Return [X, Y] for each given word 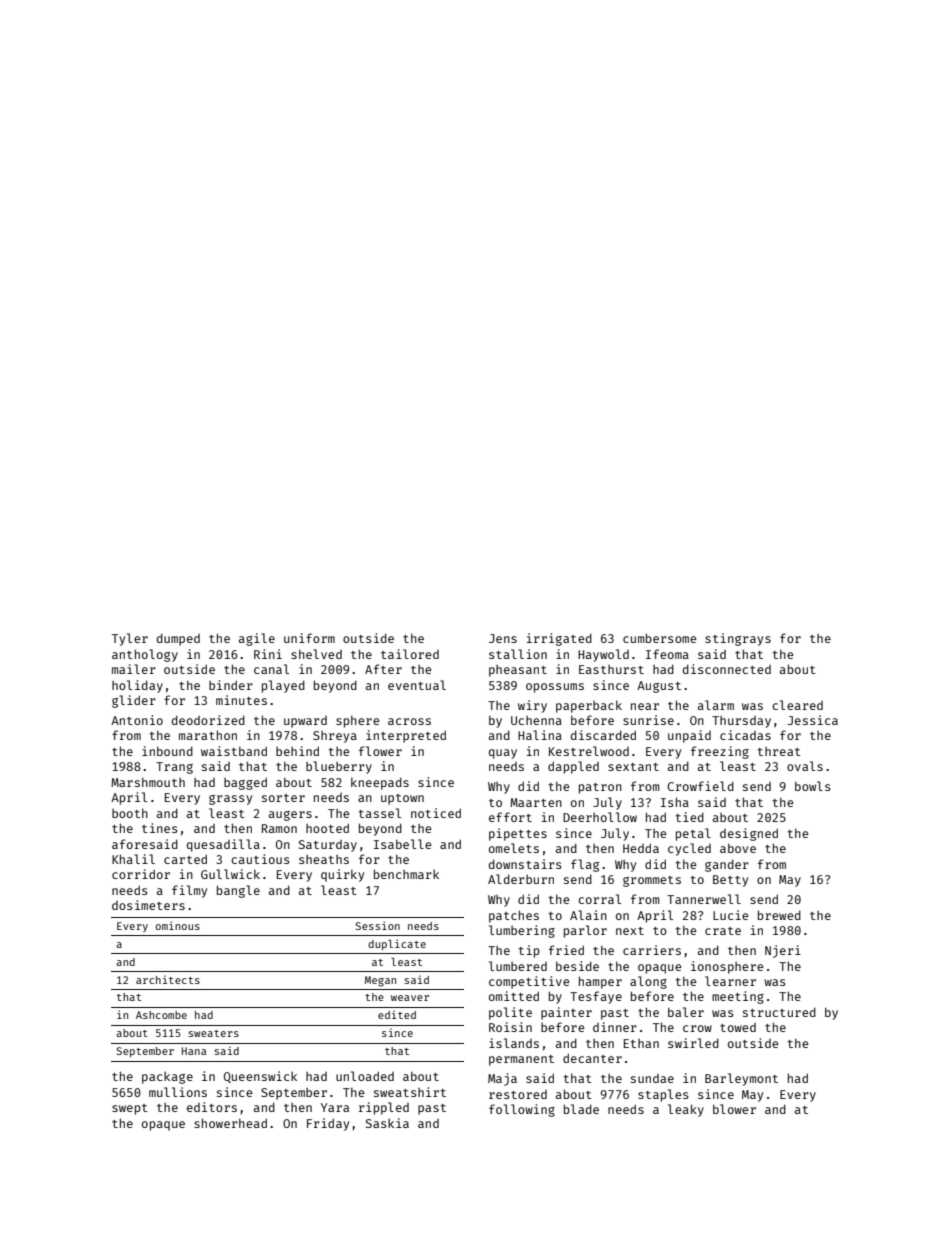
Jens [503, 638]
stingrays [738, 639]
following [522, 1110]
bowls [813, 786]
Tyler [130, 639]
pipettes [518, 834]
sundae [652, 1078]
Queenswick [260, 1077]
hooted [327, 828]
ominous [177, 925]
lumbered [518, 966]
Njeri [783, 951]
